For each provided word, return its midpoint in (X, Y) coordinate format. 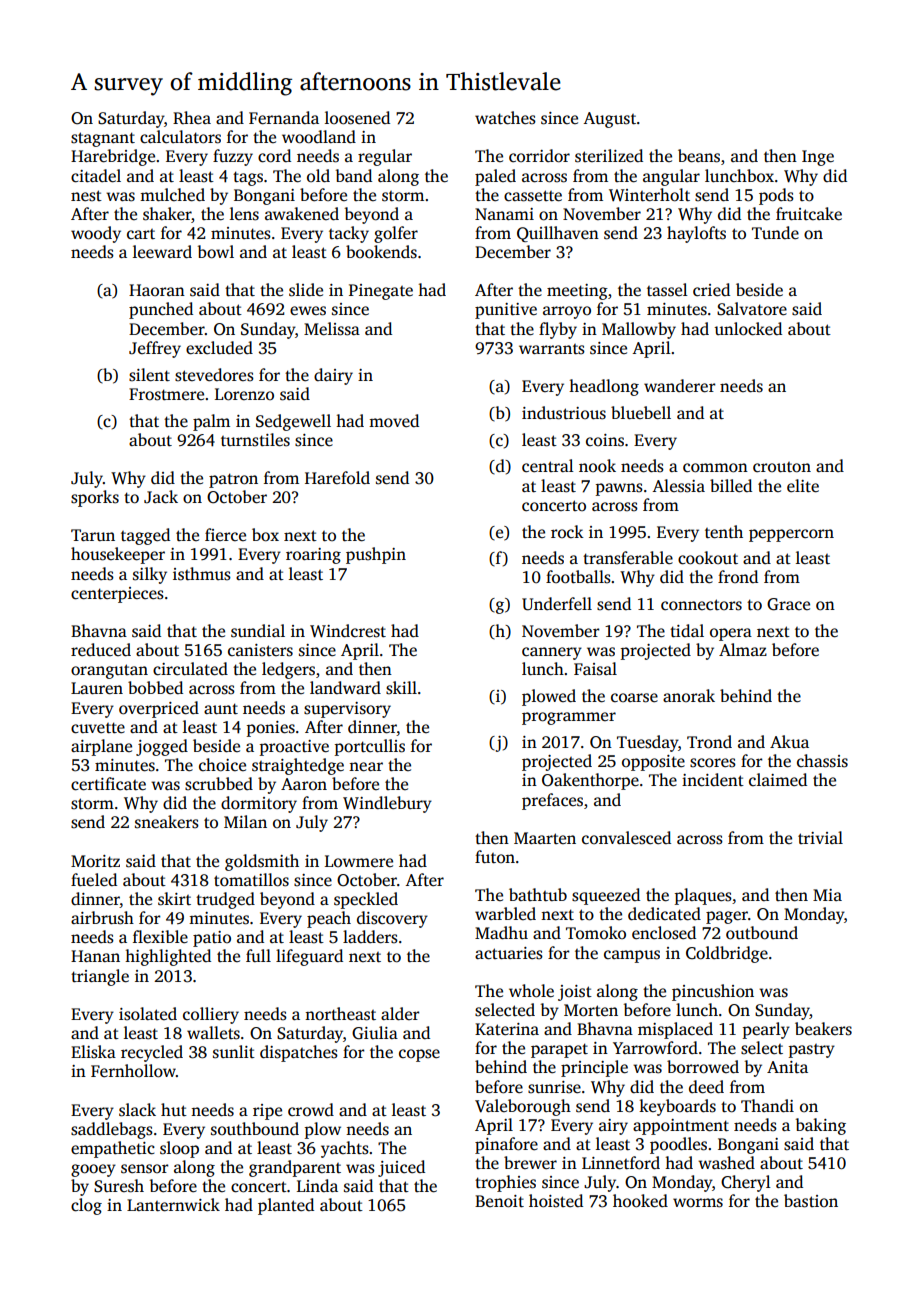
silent (149, 375)
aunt (221, 708)
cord (274, 156)
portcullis (370, 747)
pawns (619, 489)
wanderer (680, 386)
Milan (245, 821)
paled (495, 177)
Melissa (332, 329)
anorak (689, 695)
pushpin (376, 555)
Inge (818, 158)
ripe (267, 1112)
